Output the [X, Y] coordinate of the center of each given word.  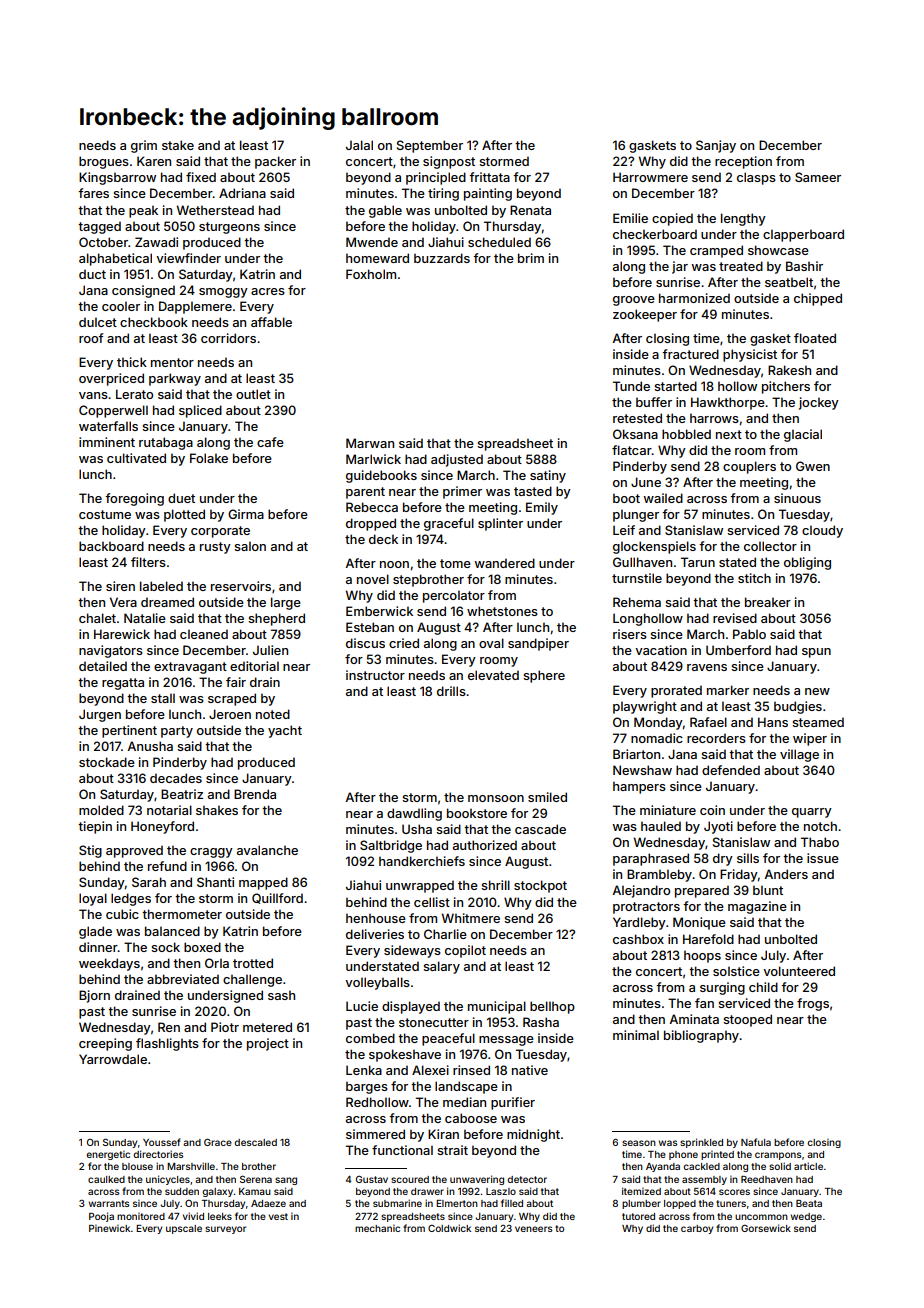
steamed [818, 722]
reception [743, 162]
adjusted [457, 460]
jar [680, 267]
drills [451, 691]
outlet [253, 394]
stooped [747, 1020]
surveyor [225, 1230]
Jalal [359, 145]
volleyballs [377, 983]
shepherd [276, 619]
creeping [105, 1044]
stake [178, 145]
